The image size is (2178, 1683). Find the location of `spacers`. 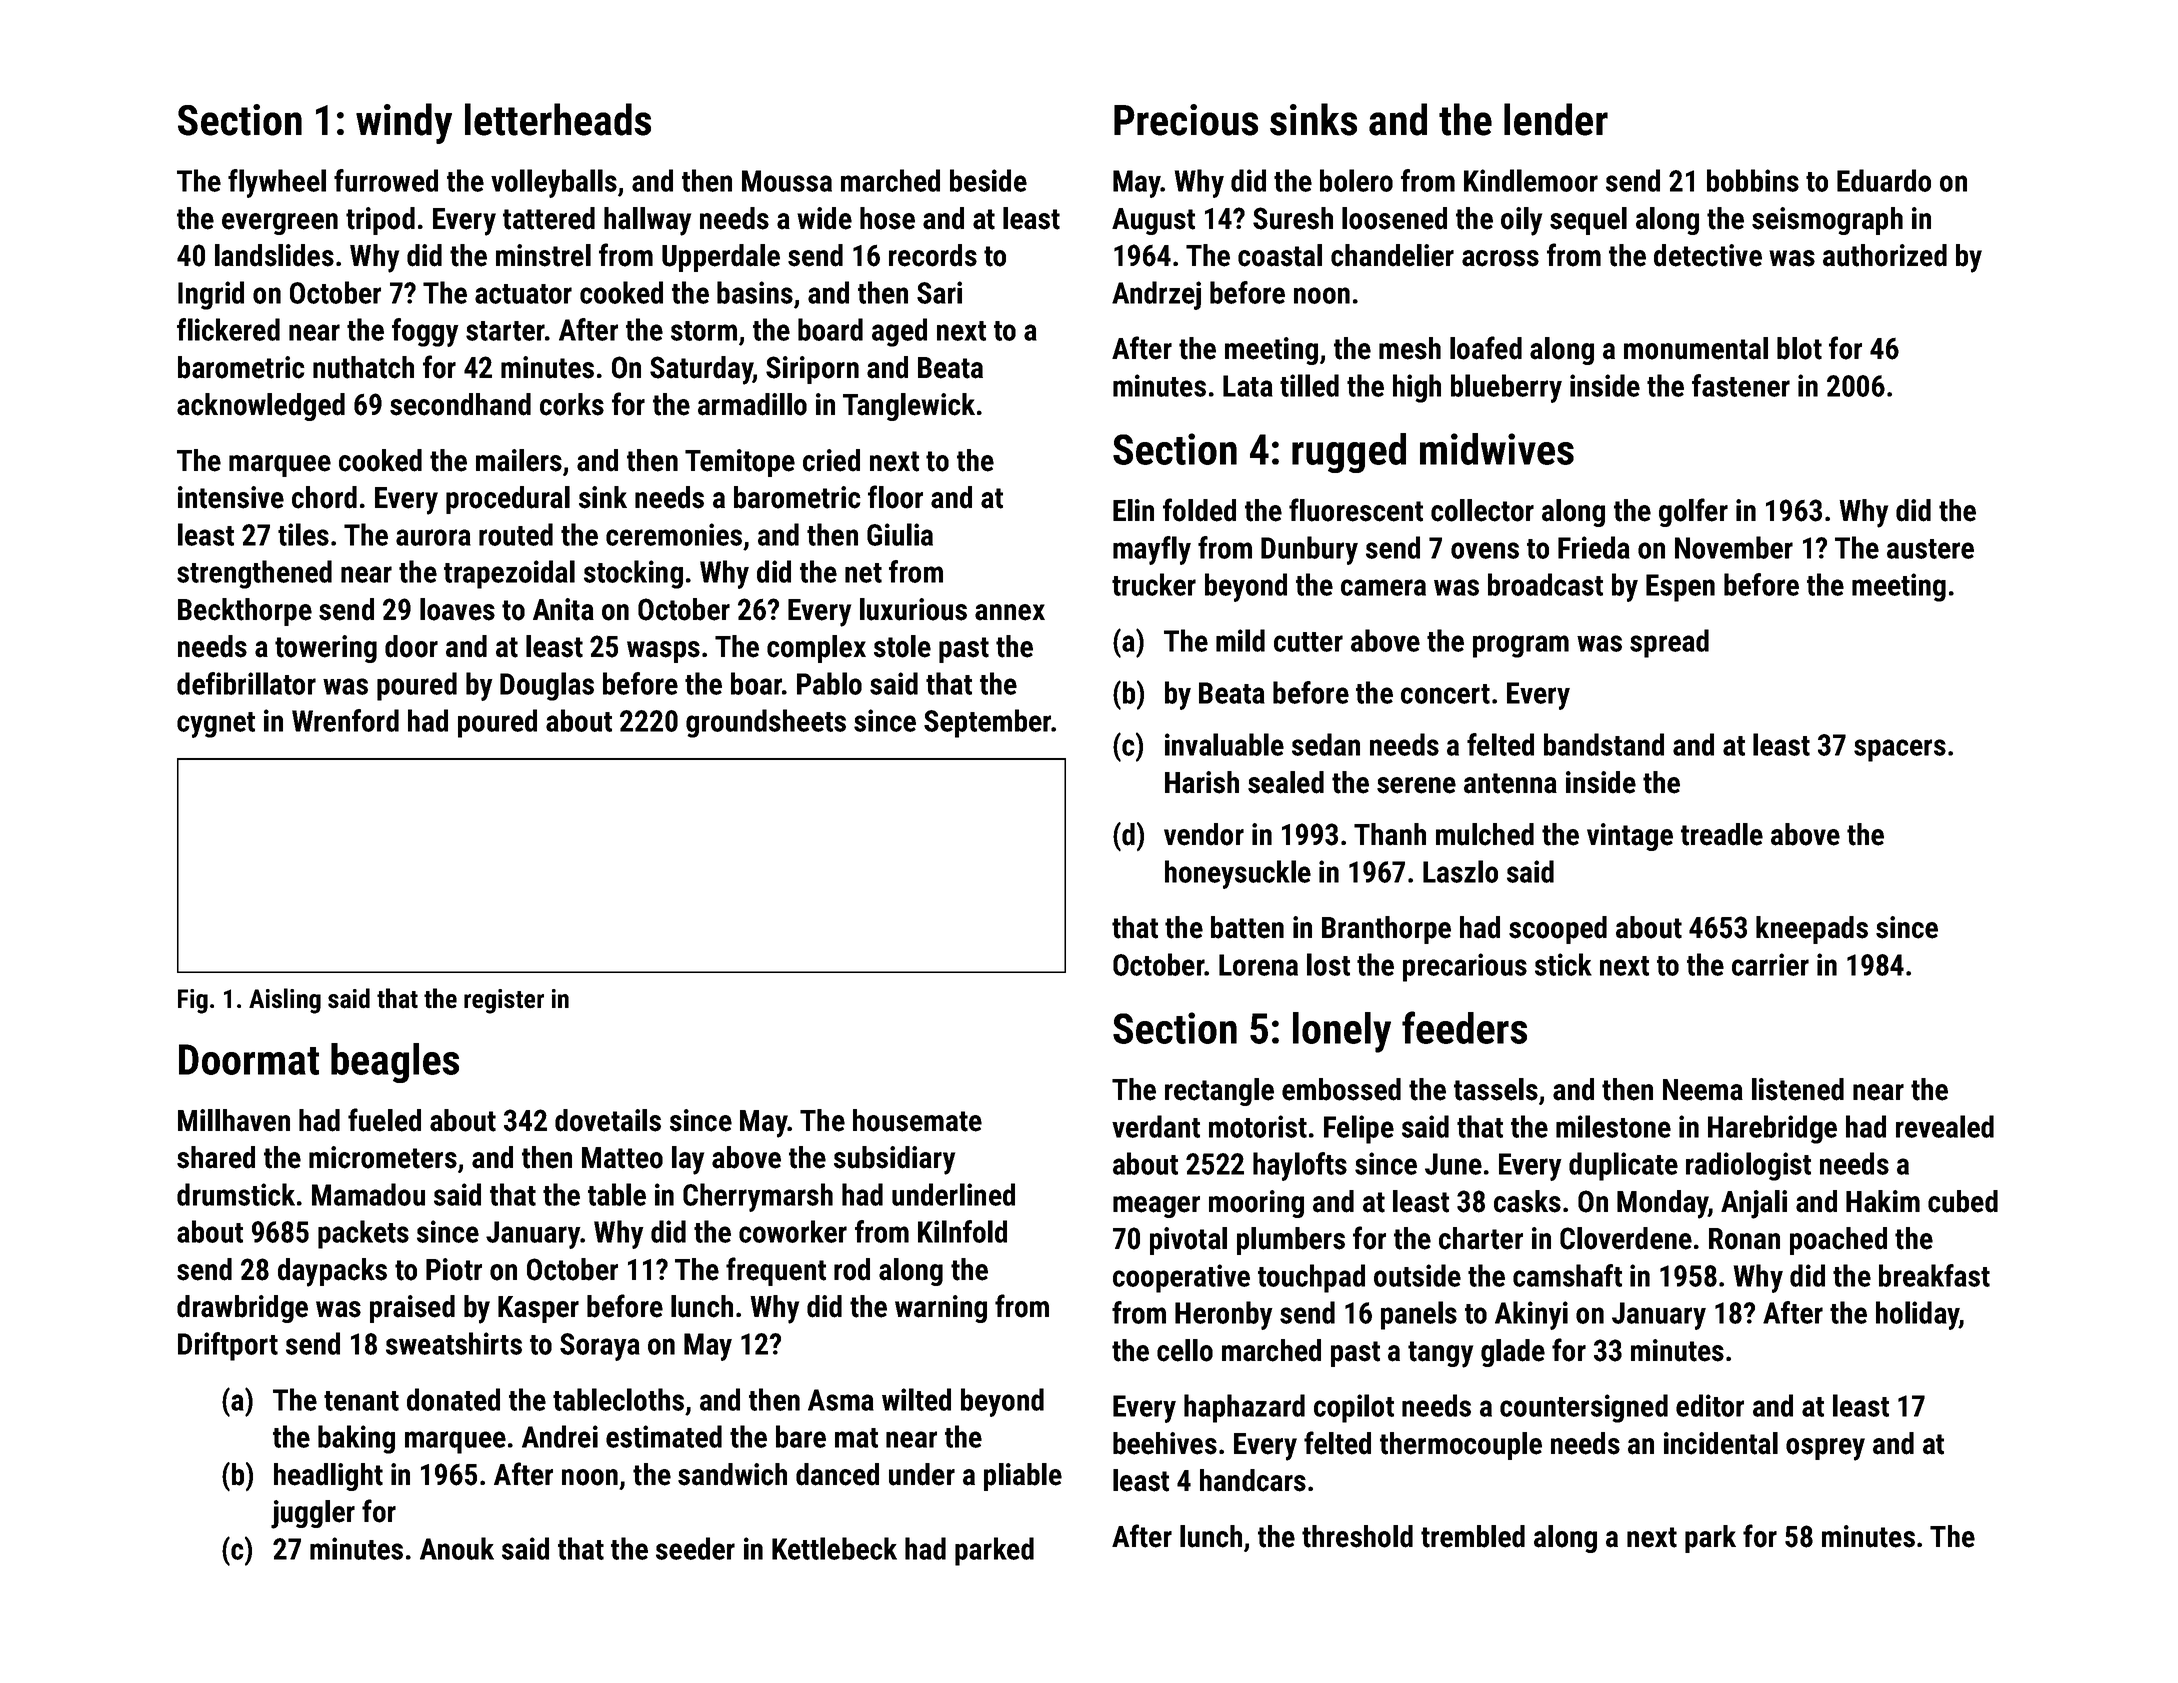

spacers is located at coordinates (1900, 750).
